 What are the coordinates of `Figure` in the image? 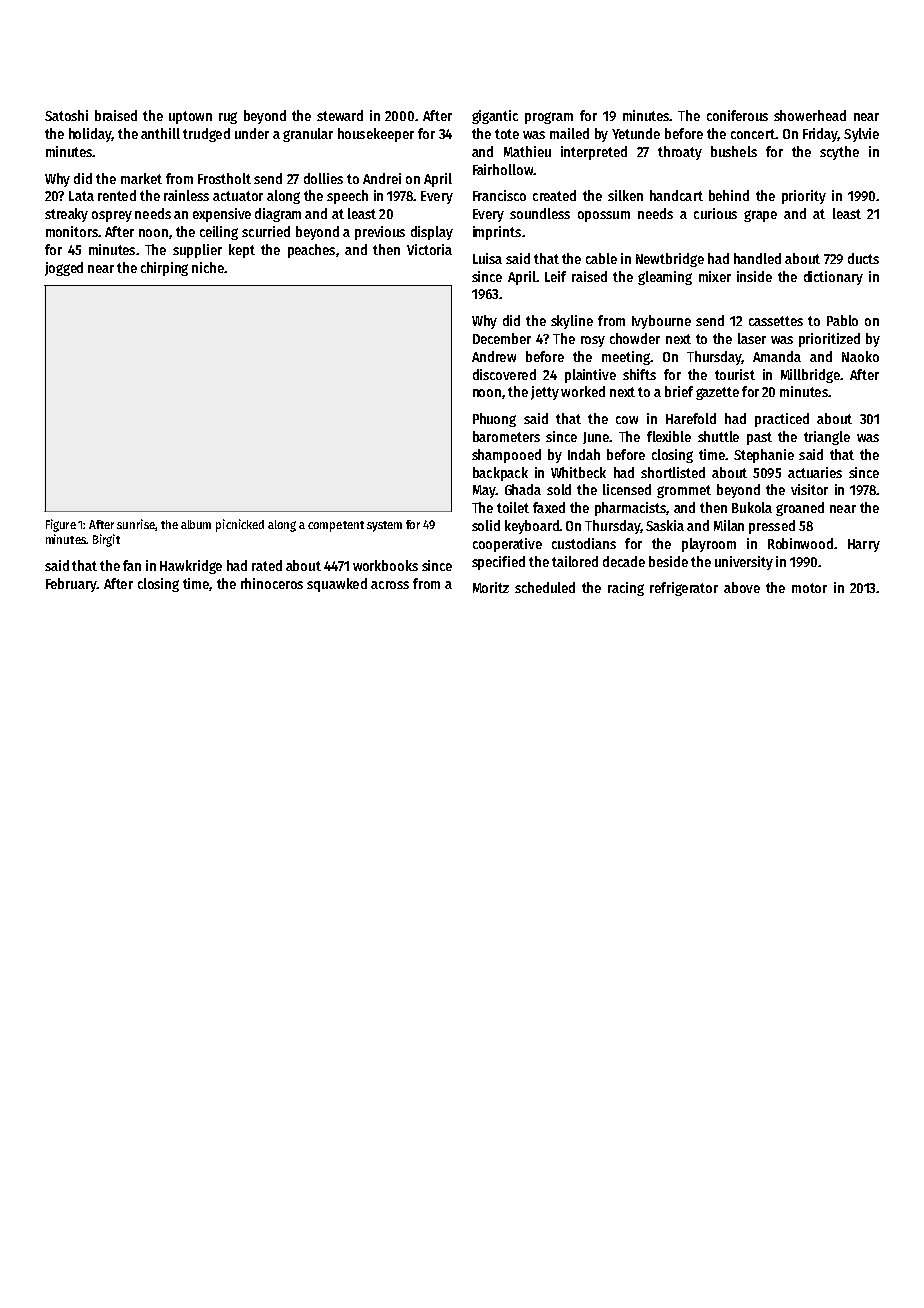 It's located at (61, 525).
